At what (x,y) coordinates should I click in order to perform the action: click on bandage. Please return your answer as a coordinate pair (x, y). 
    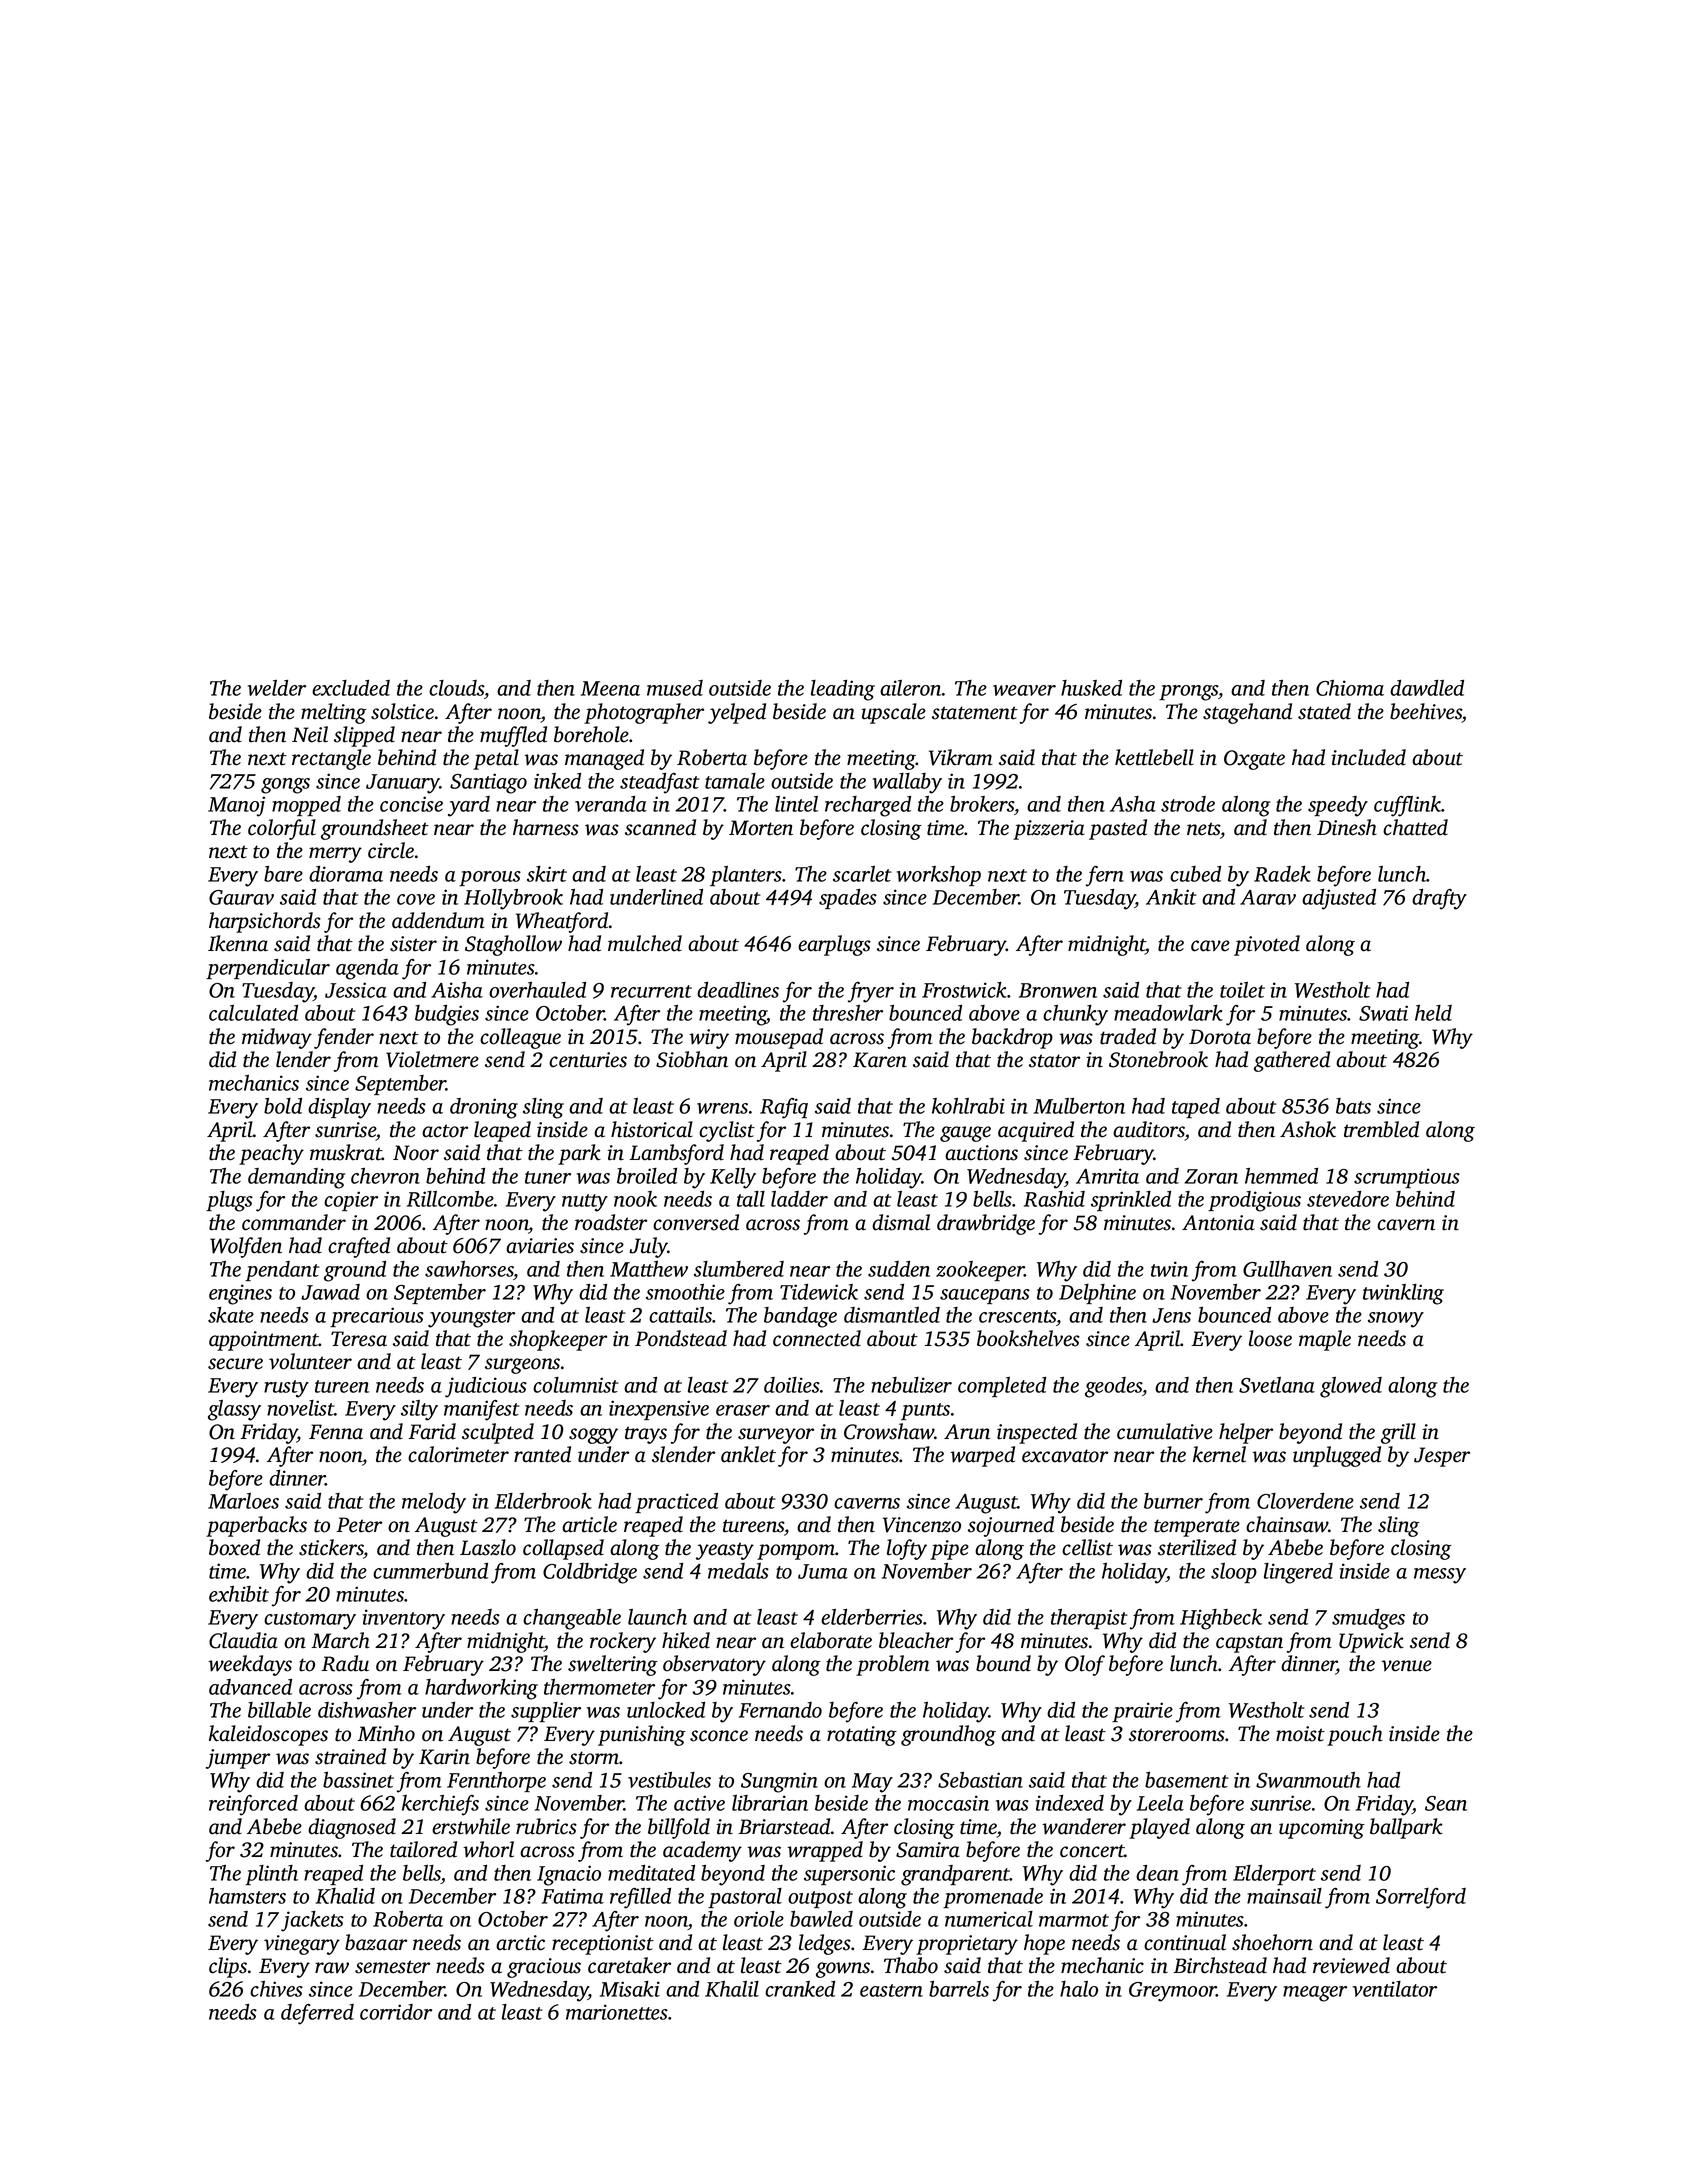
    Looking at the image, I should click on (800, 1317).
